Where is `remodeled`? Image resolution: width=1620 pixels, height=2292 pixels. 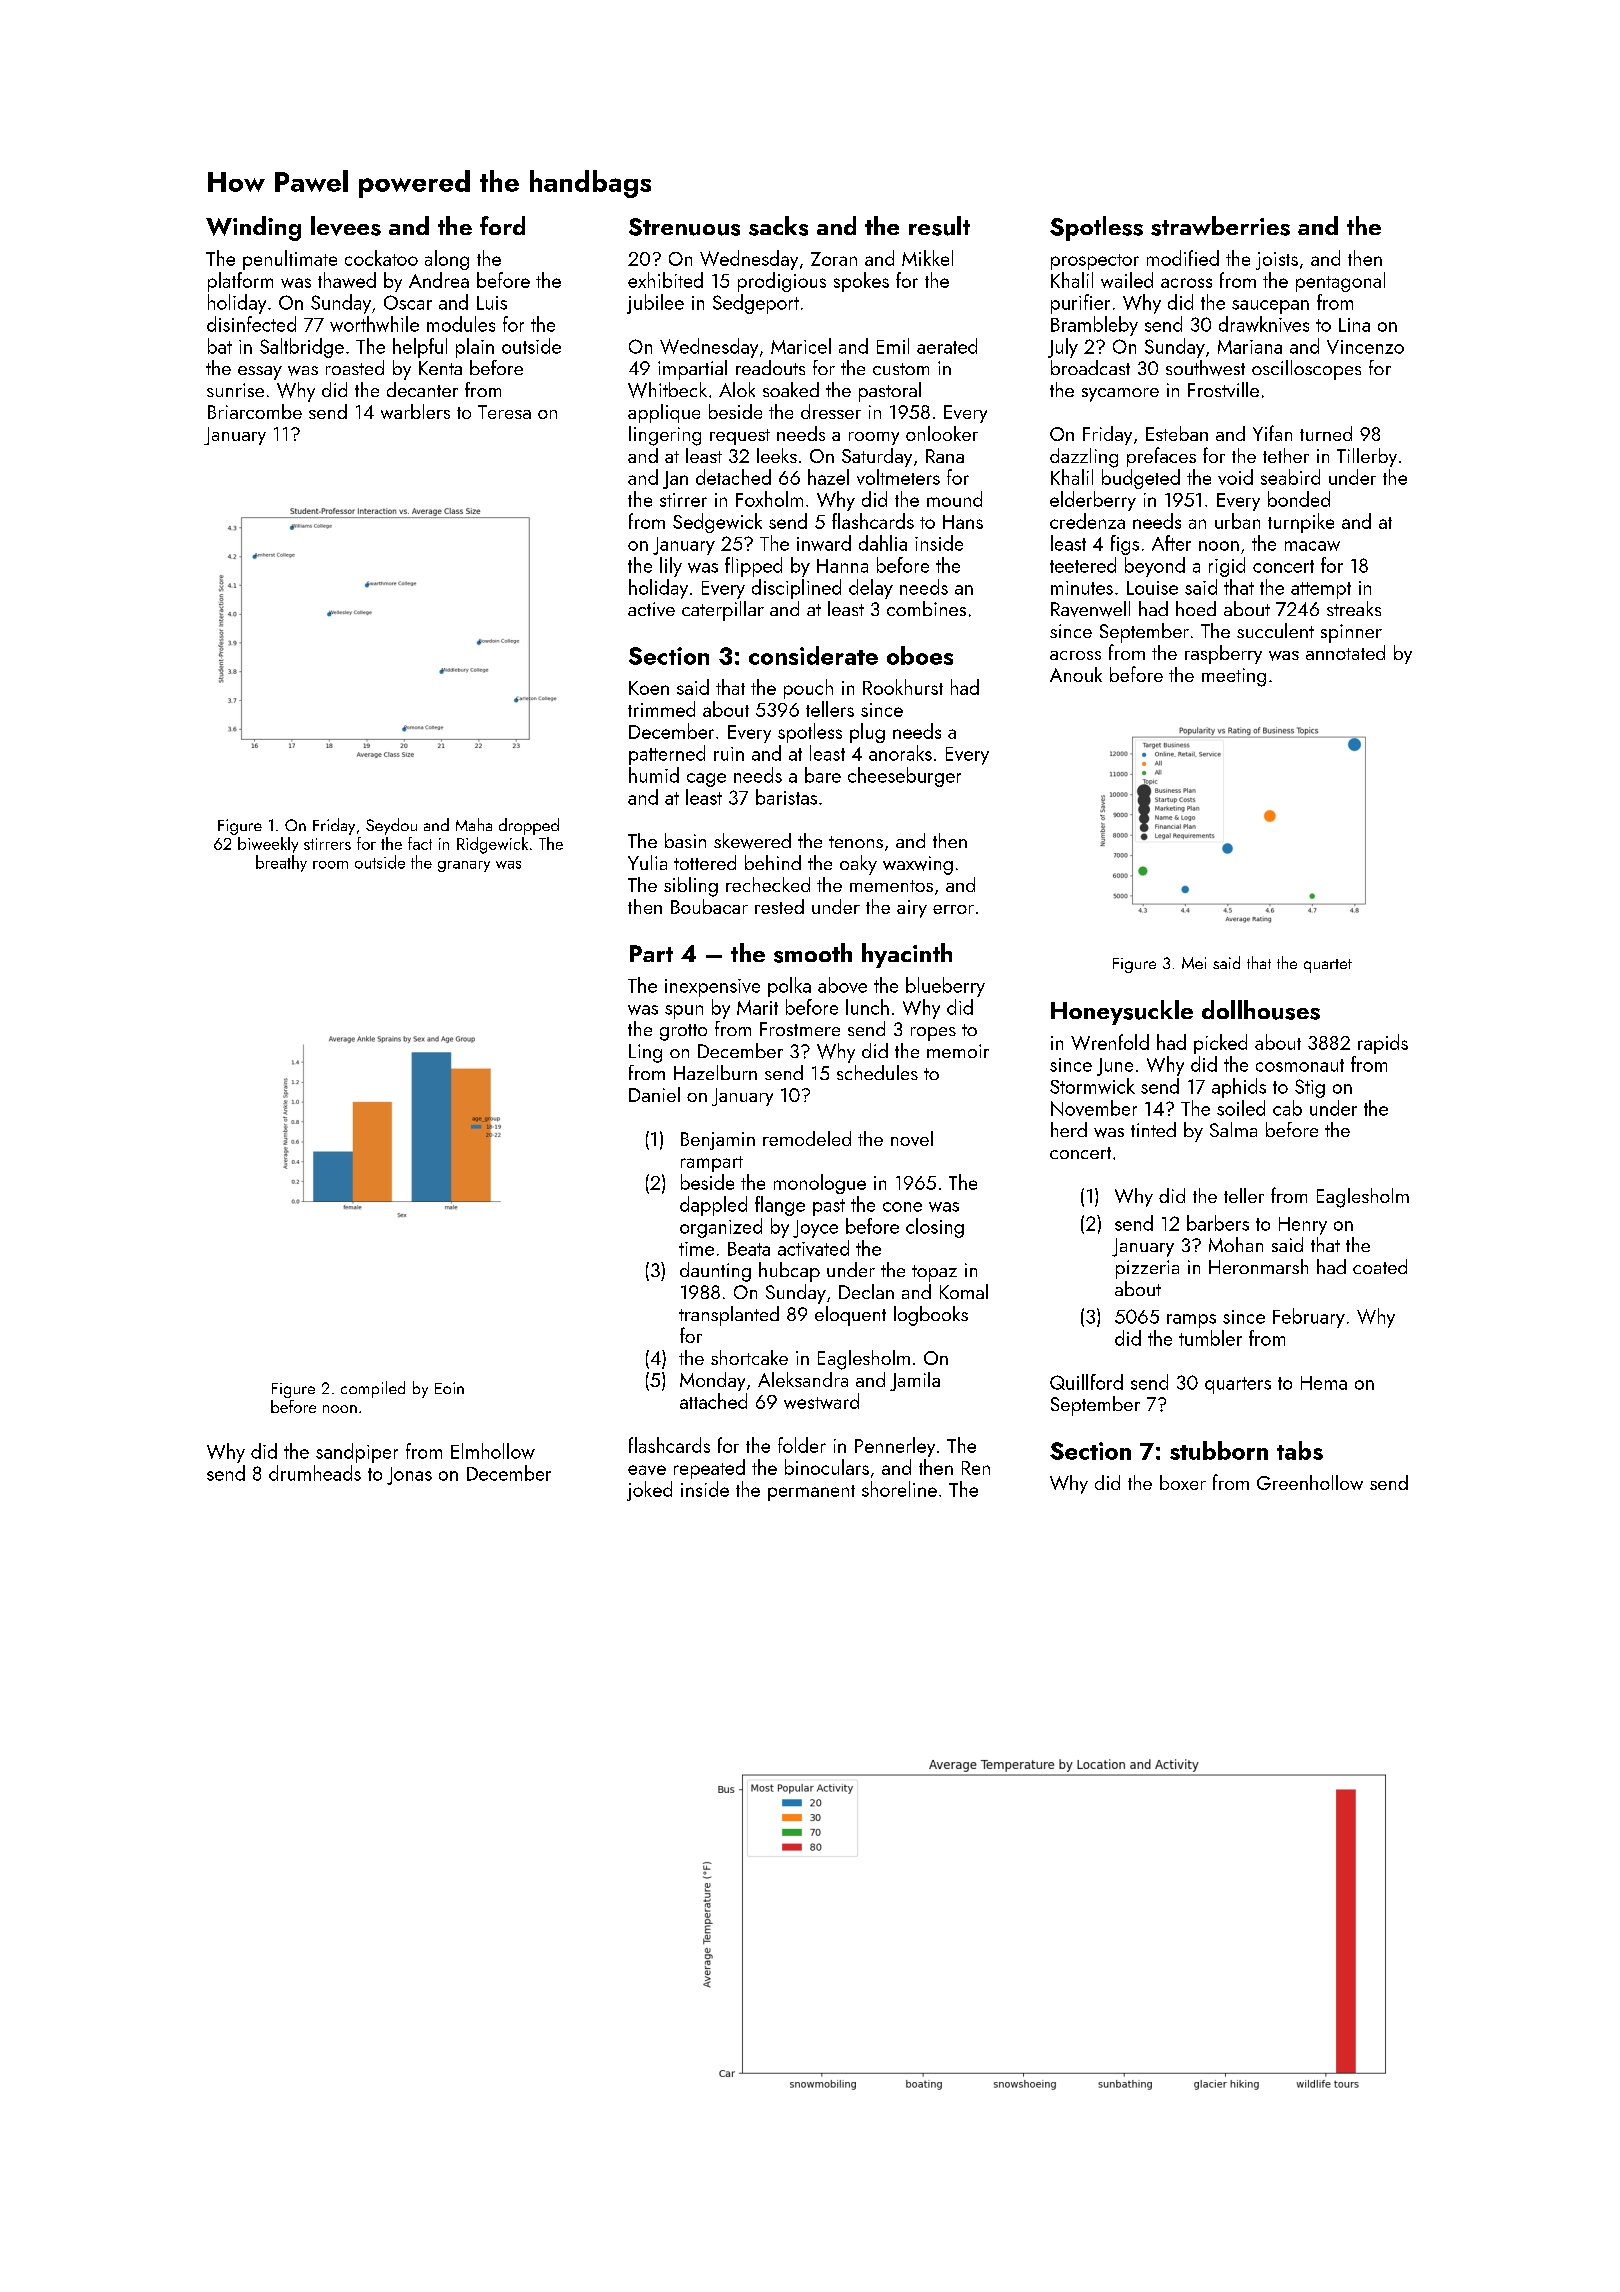 remodeled is located at coordinates (807, 1138).
